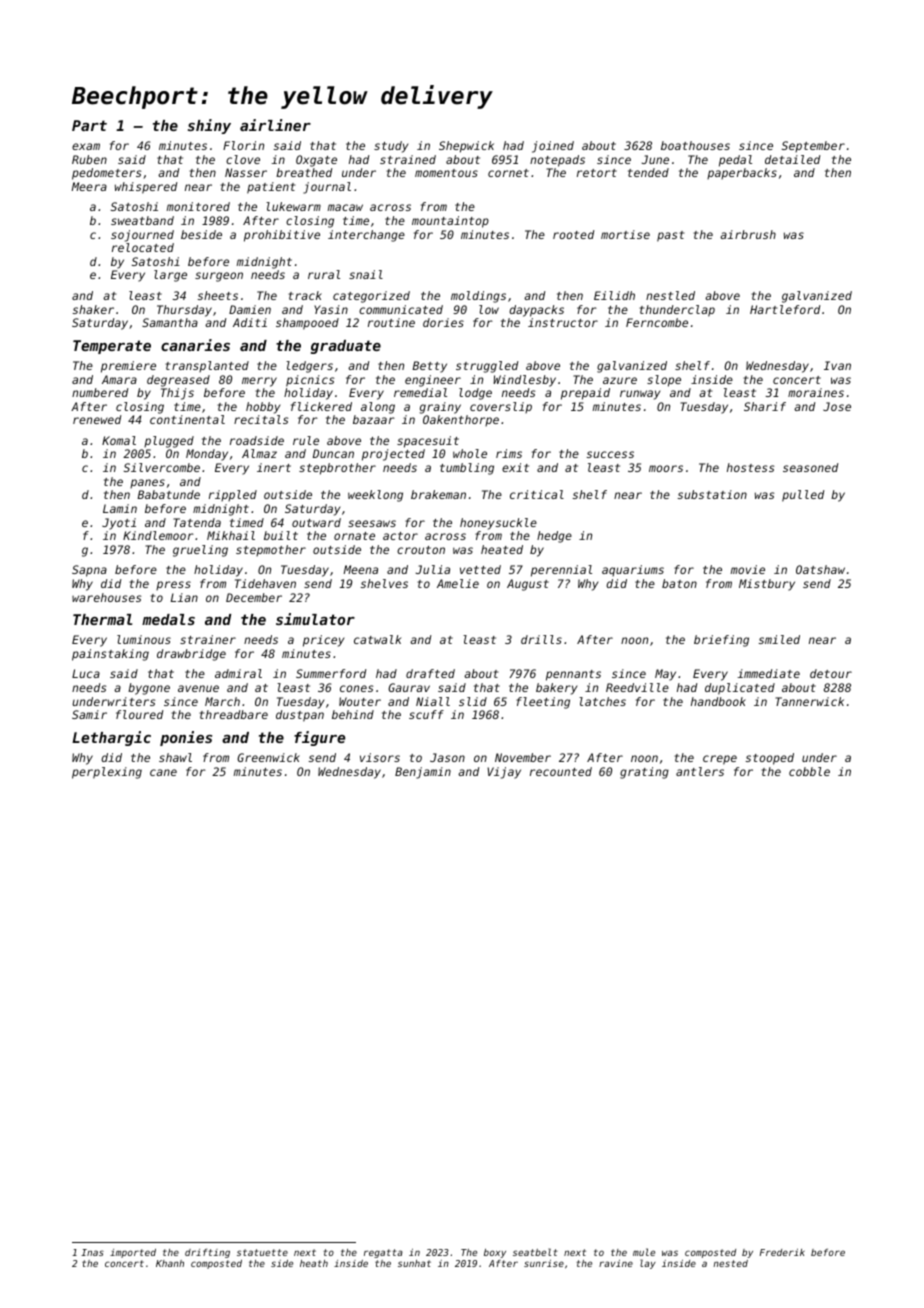  What do you see at coordinates (163, 772) in the screenshot?
I see `cane` at bounding box center [163, 772].
